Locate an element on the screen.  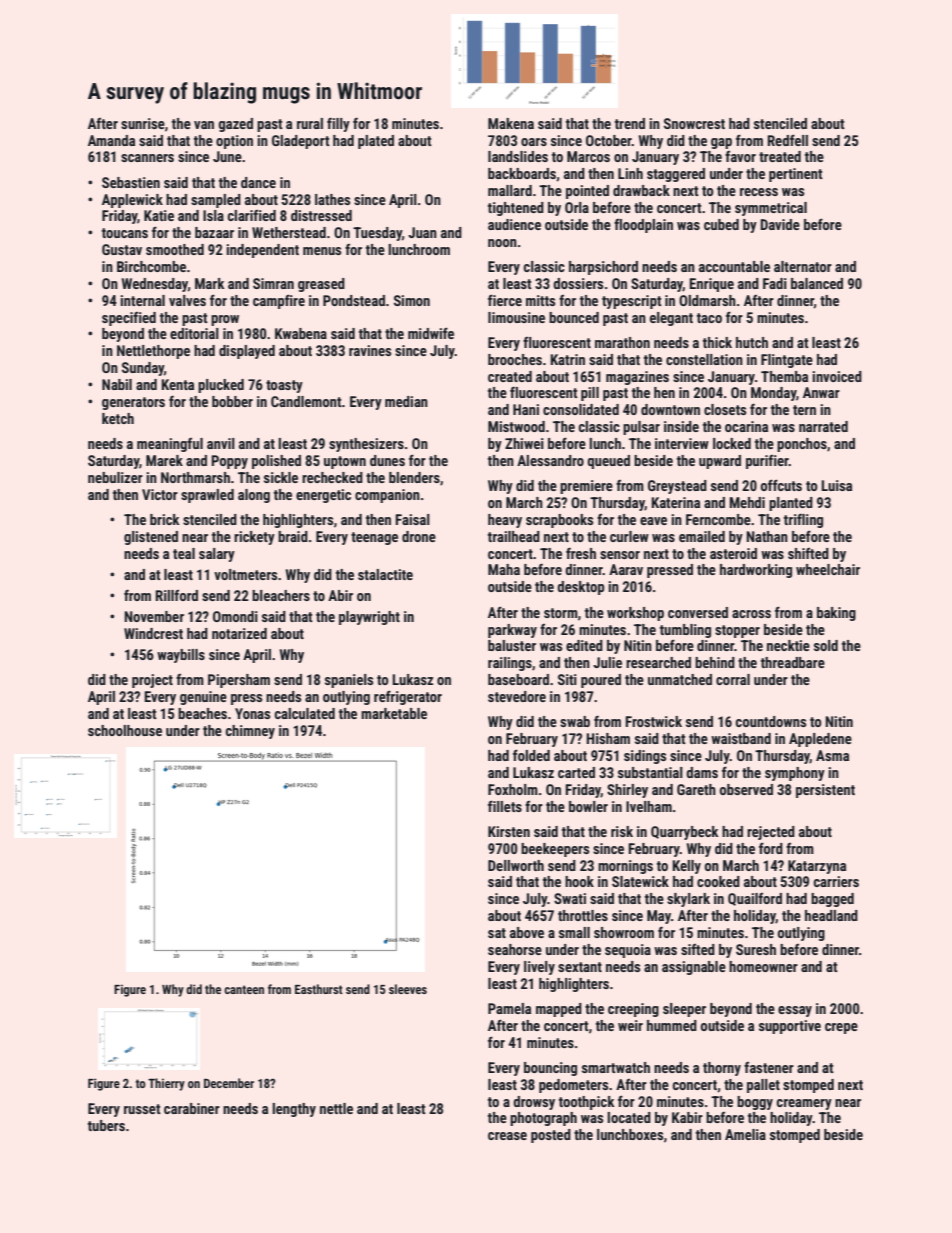
midwife is located at coordinates (431, 333).
